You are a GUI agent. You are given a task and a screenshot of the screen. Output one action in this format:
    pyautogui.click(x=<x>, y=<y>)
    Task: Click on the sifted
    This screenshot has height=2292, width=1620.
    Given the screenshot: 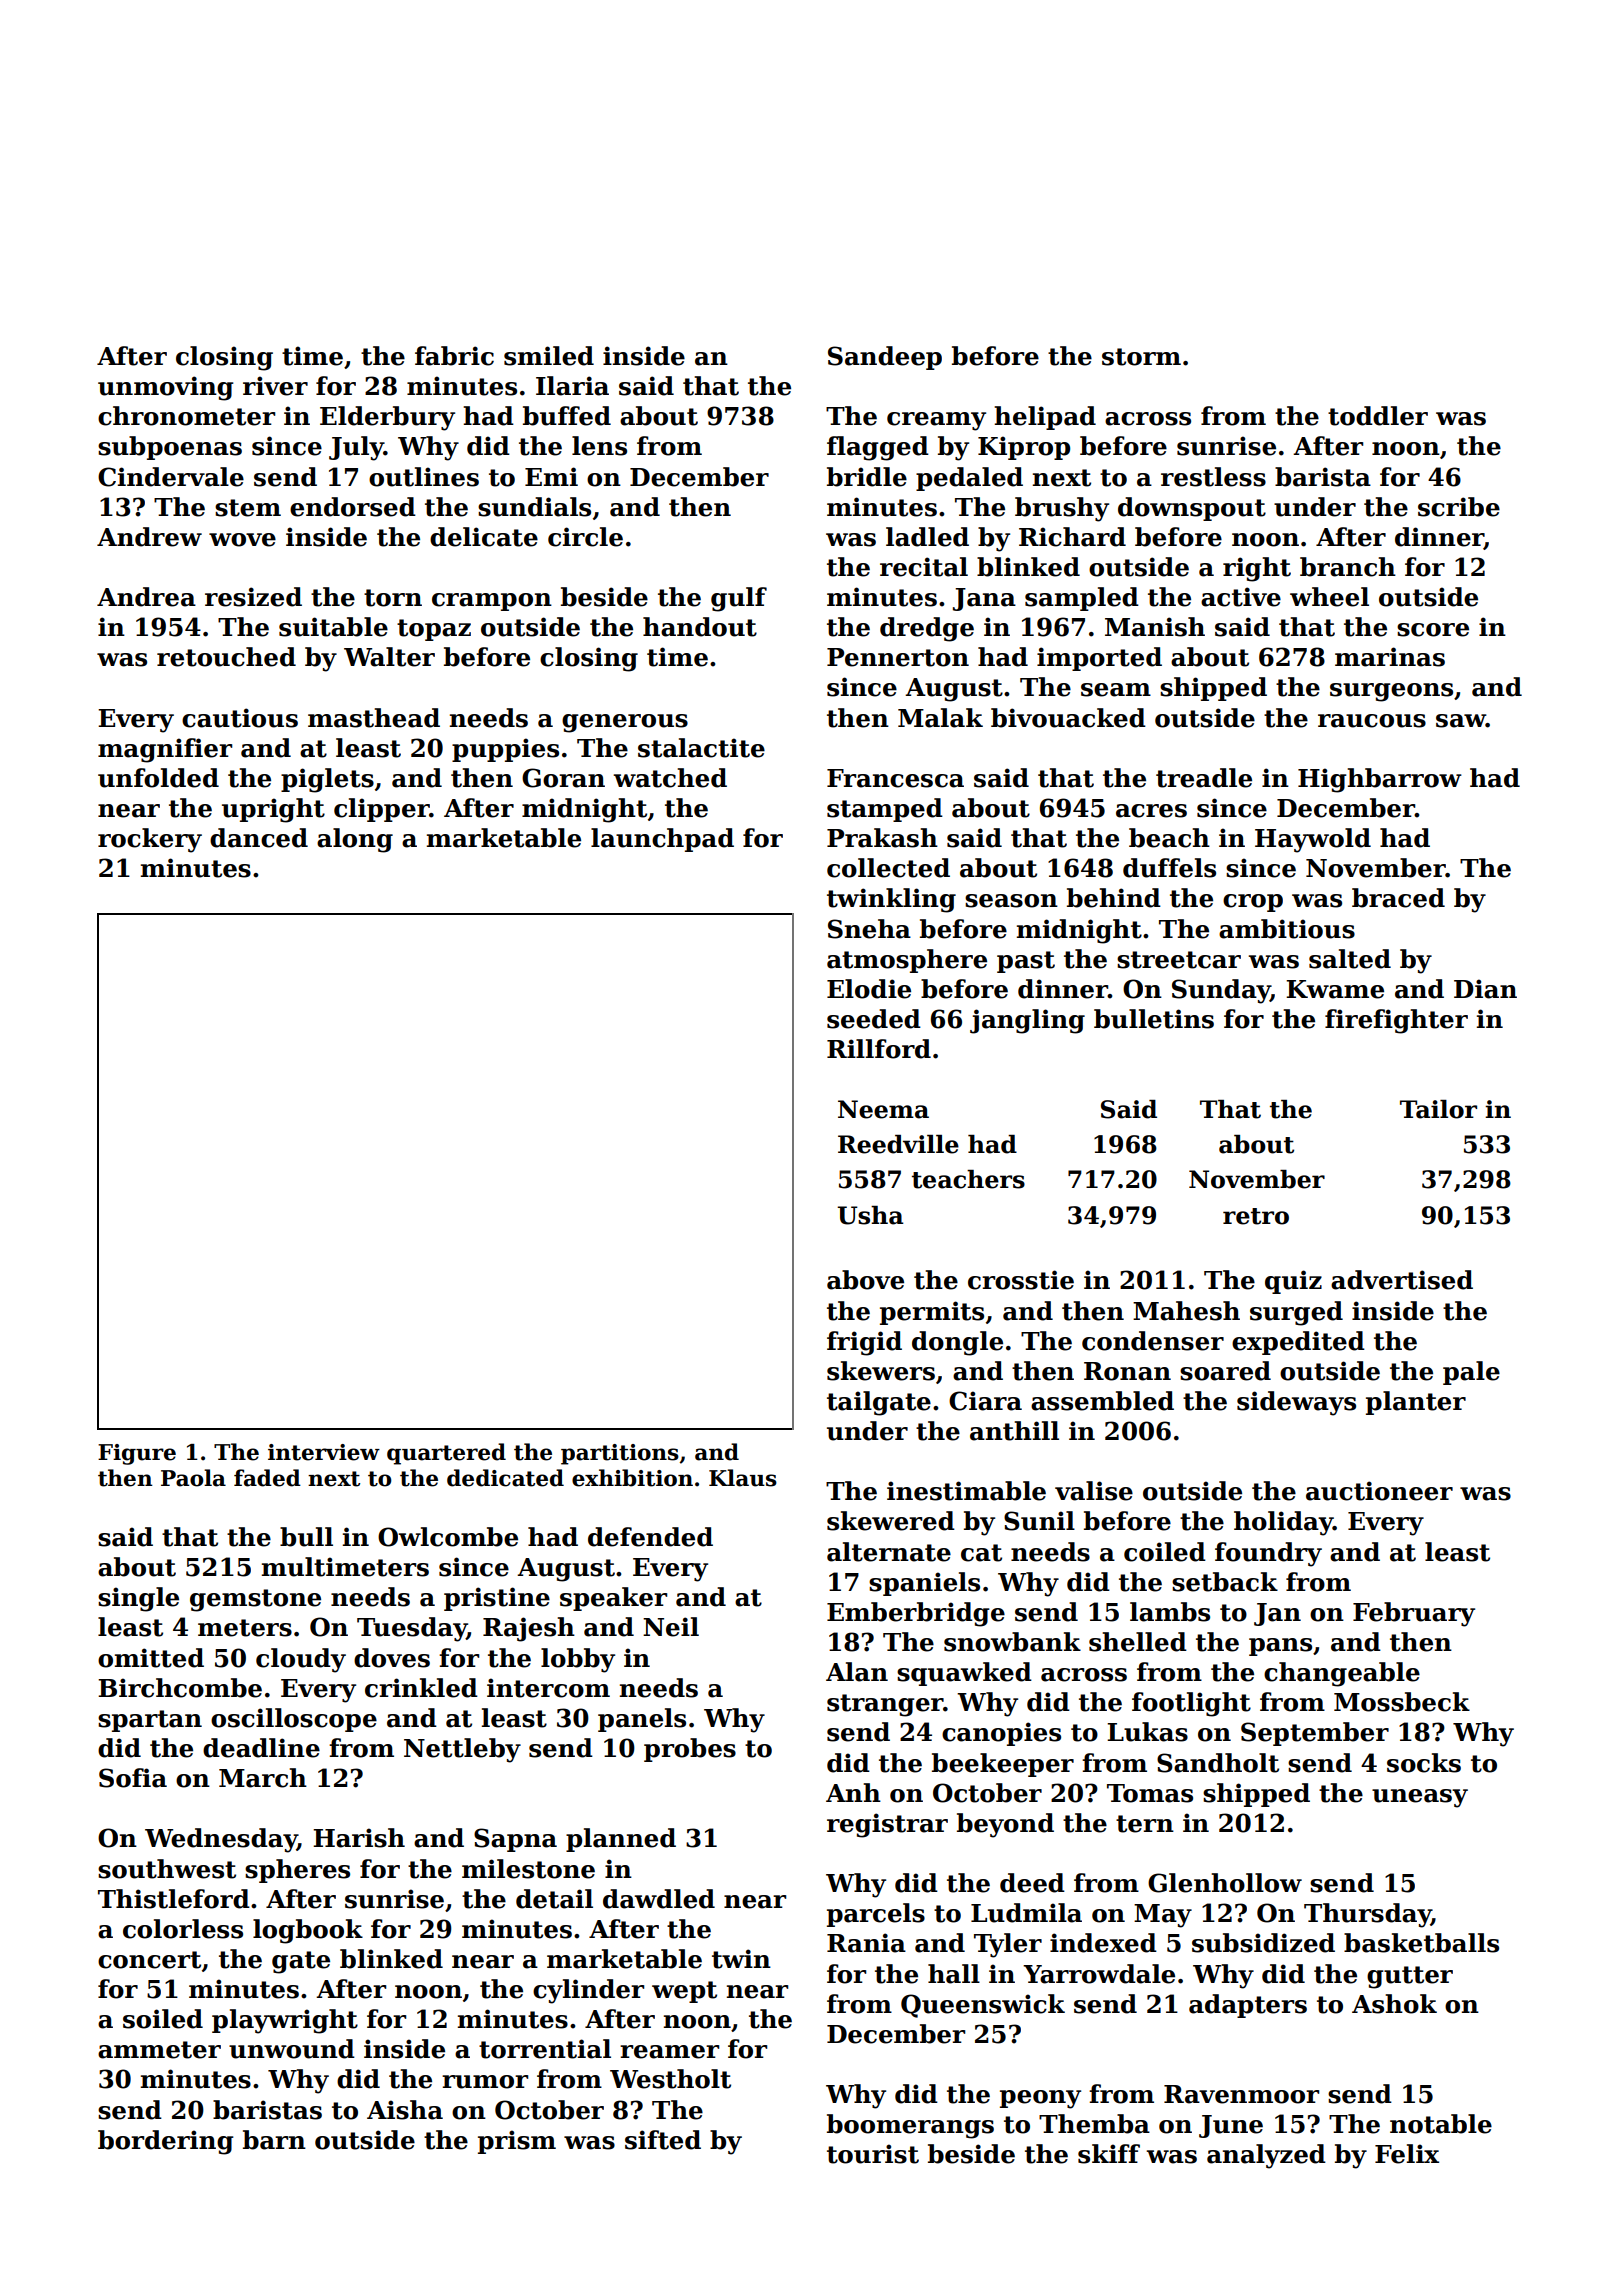 What is the action you would take?
    pyautogui.click(x=663, y=2140)
